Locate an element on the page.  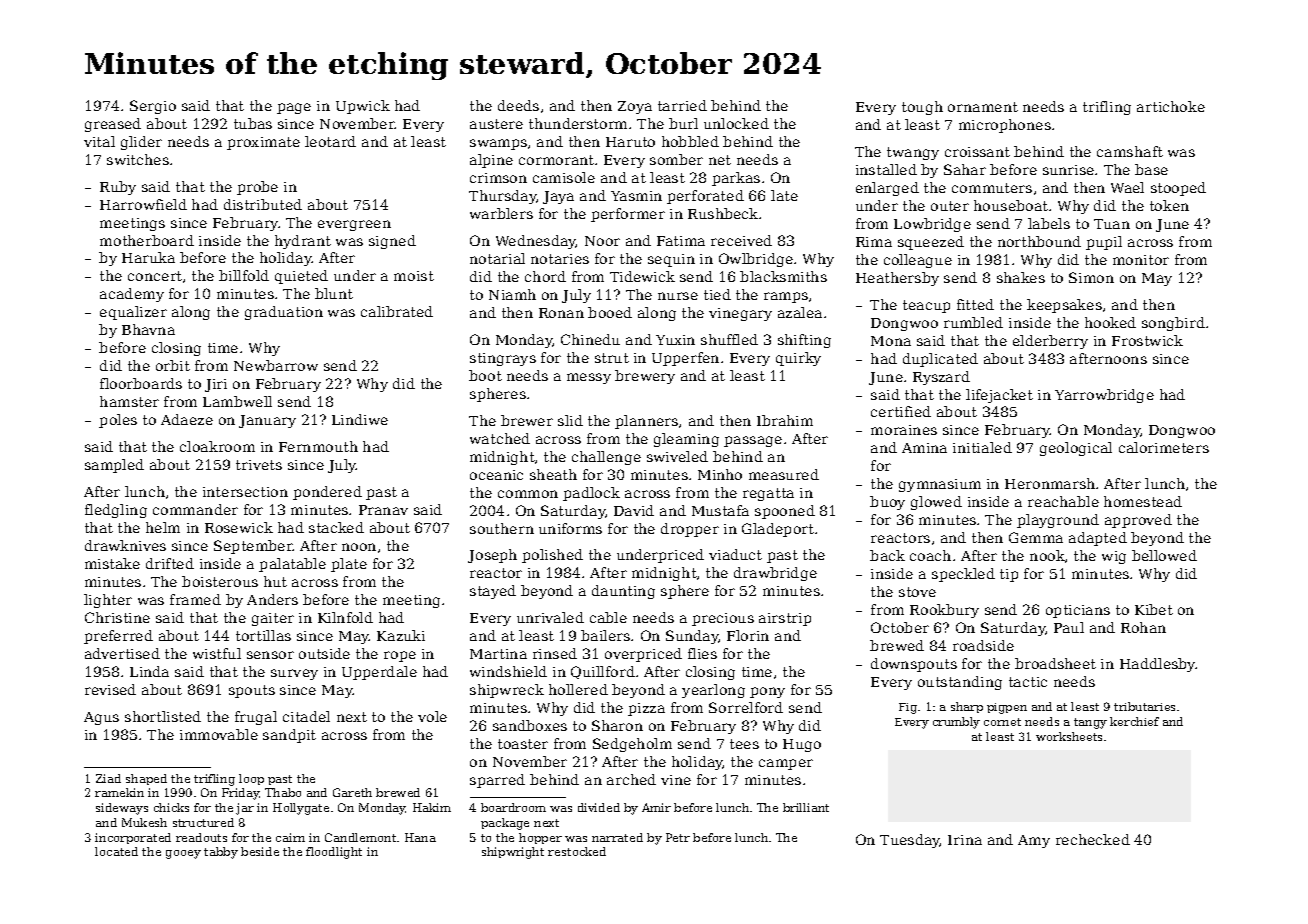
ornament is located at coordinates (983, 107).
